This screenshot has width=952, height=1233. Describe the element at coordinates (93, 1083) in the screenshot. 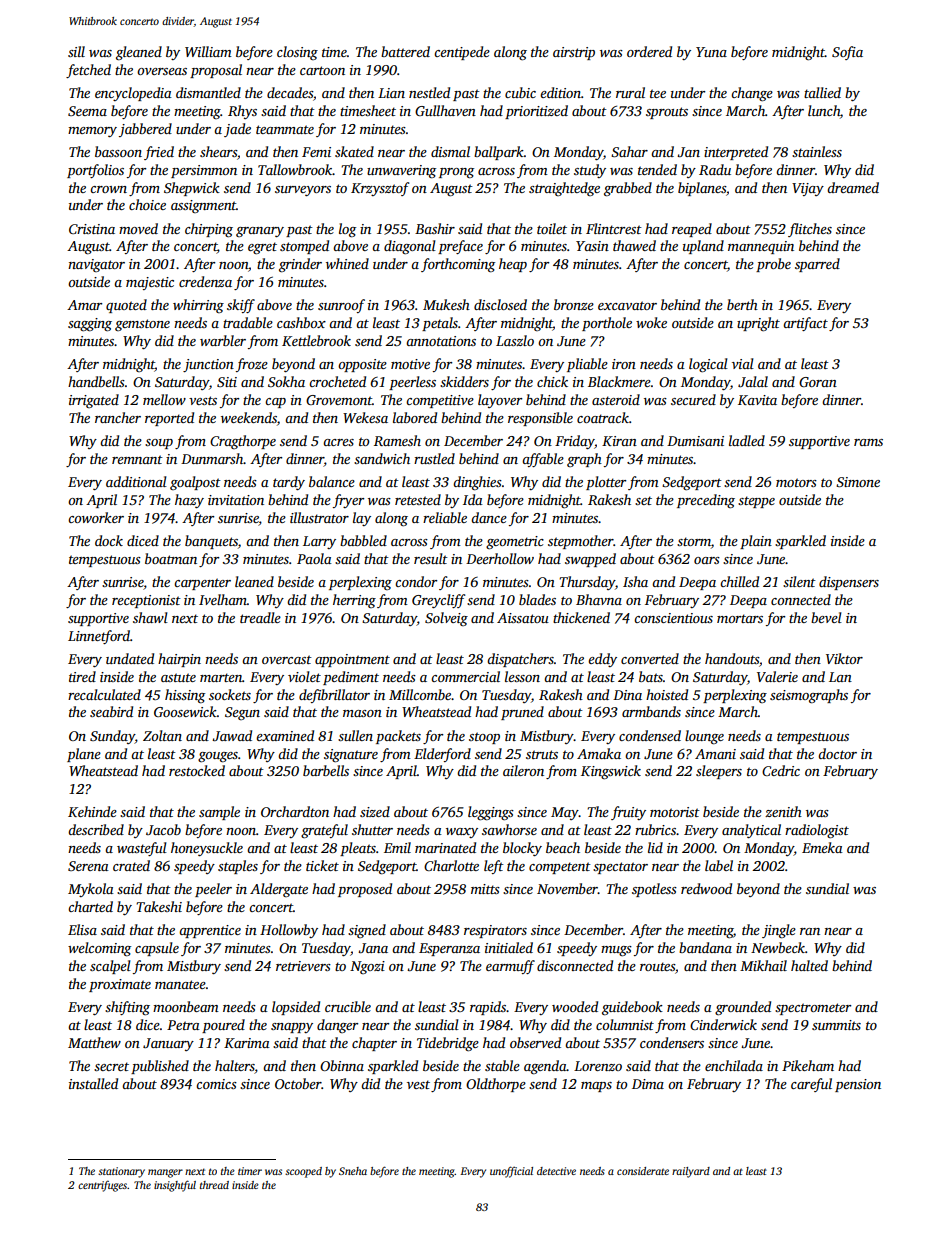

I see `installed` at that location.
